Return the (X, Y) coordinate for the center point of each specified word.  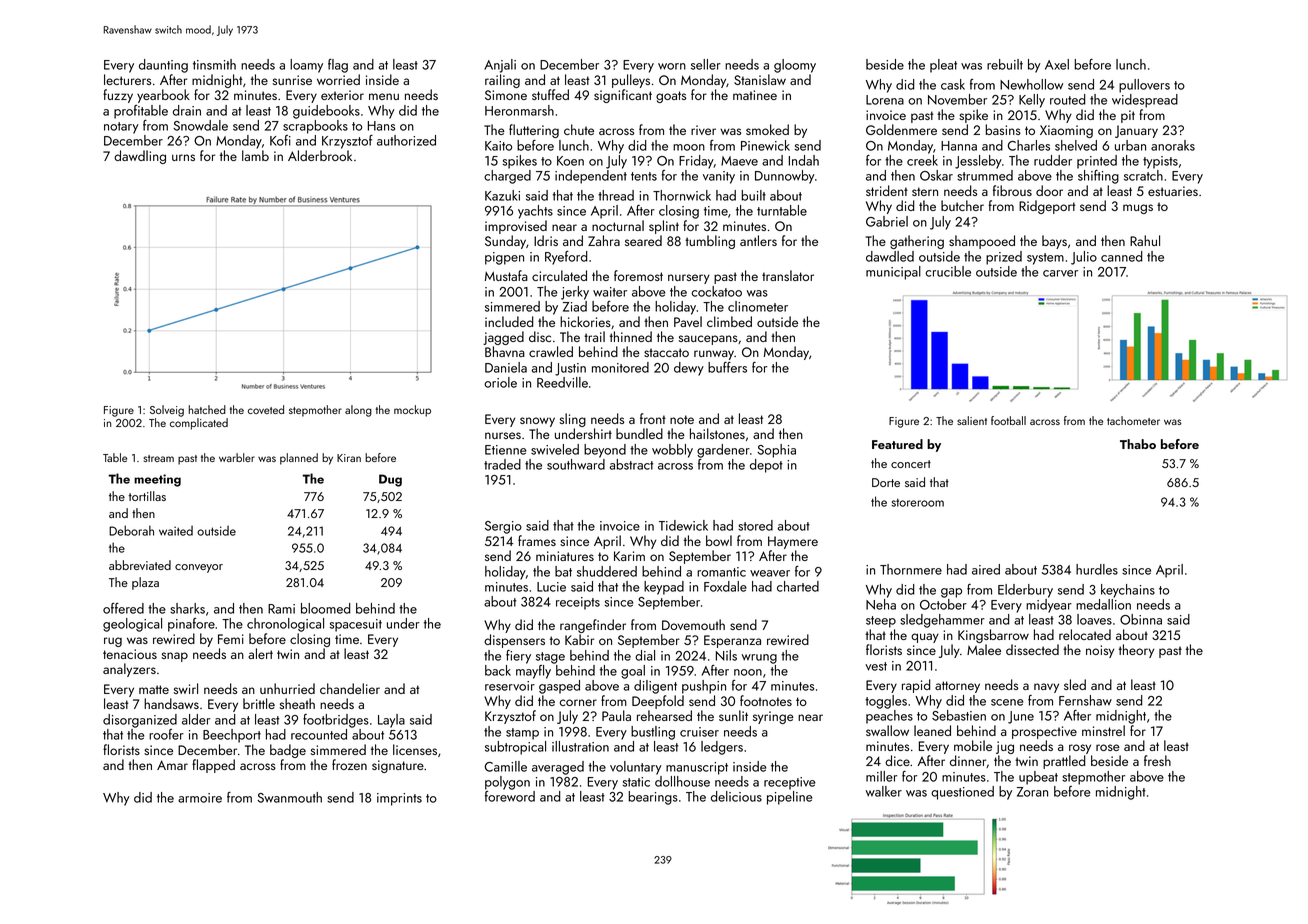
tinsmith (214, 64)
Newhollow (1031, 84)
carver (1060, 273)
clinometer (758, 306)
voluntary (636, 768)
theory (1136, 651)
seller (706, 64)
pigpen (504, 258)
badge (288, 751)
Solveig (167, 411)
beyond (605, 451)
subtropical (515, 748)
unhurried (287, 688)
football (1008, 420)
